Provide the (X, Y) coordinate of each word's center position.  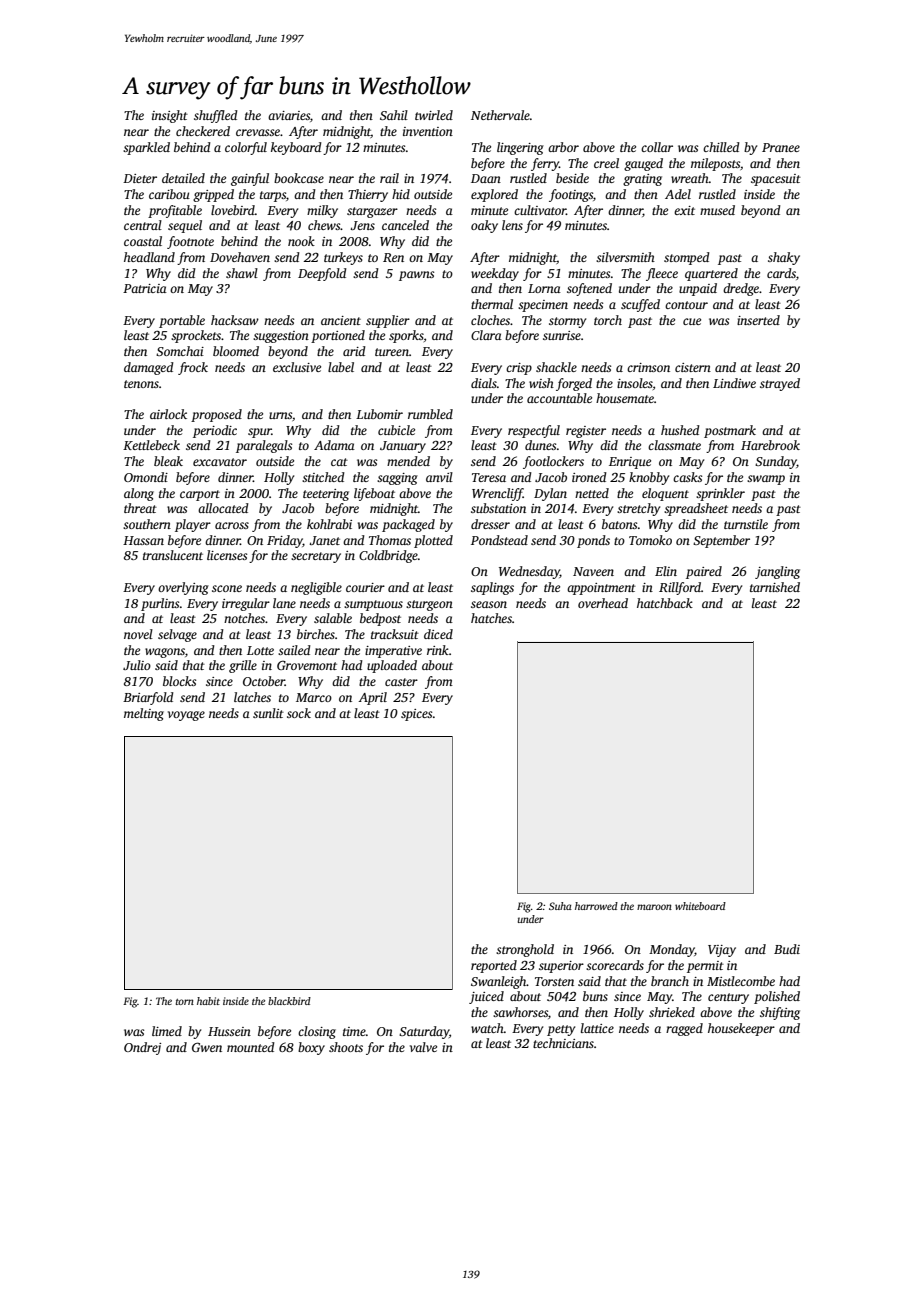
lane (284, 603)
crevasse (258, 132)
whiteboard (700, 906)
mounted (251, 1047)
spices (416, 715)
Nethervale (500, 115)
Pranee (781, 147)
